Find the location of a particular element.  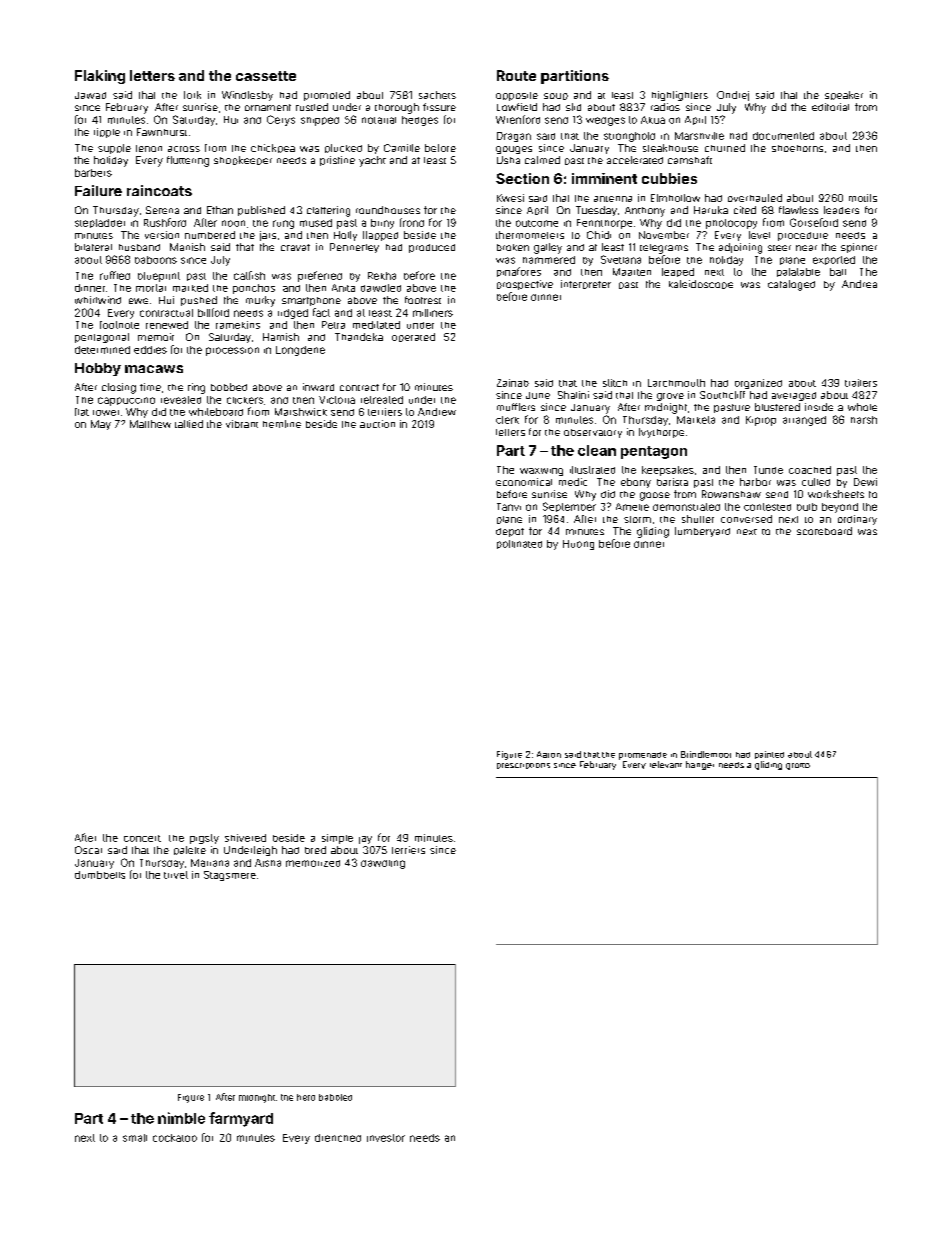

drenched is located at coordinates (338, 1138).
